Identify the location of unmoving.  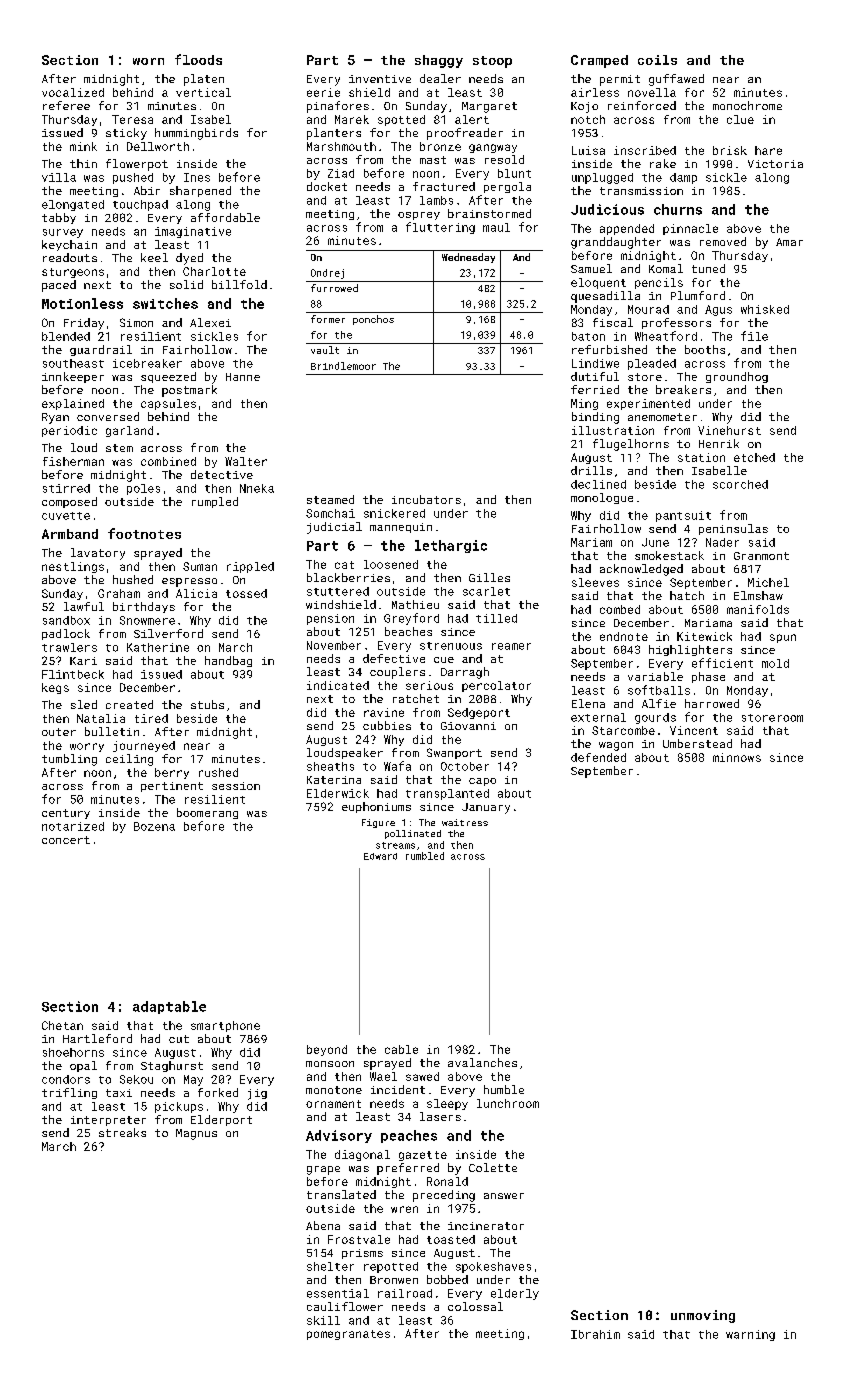
(703, 1316).
